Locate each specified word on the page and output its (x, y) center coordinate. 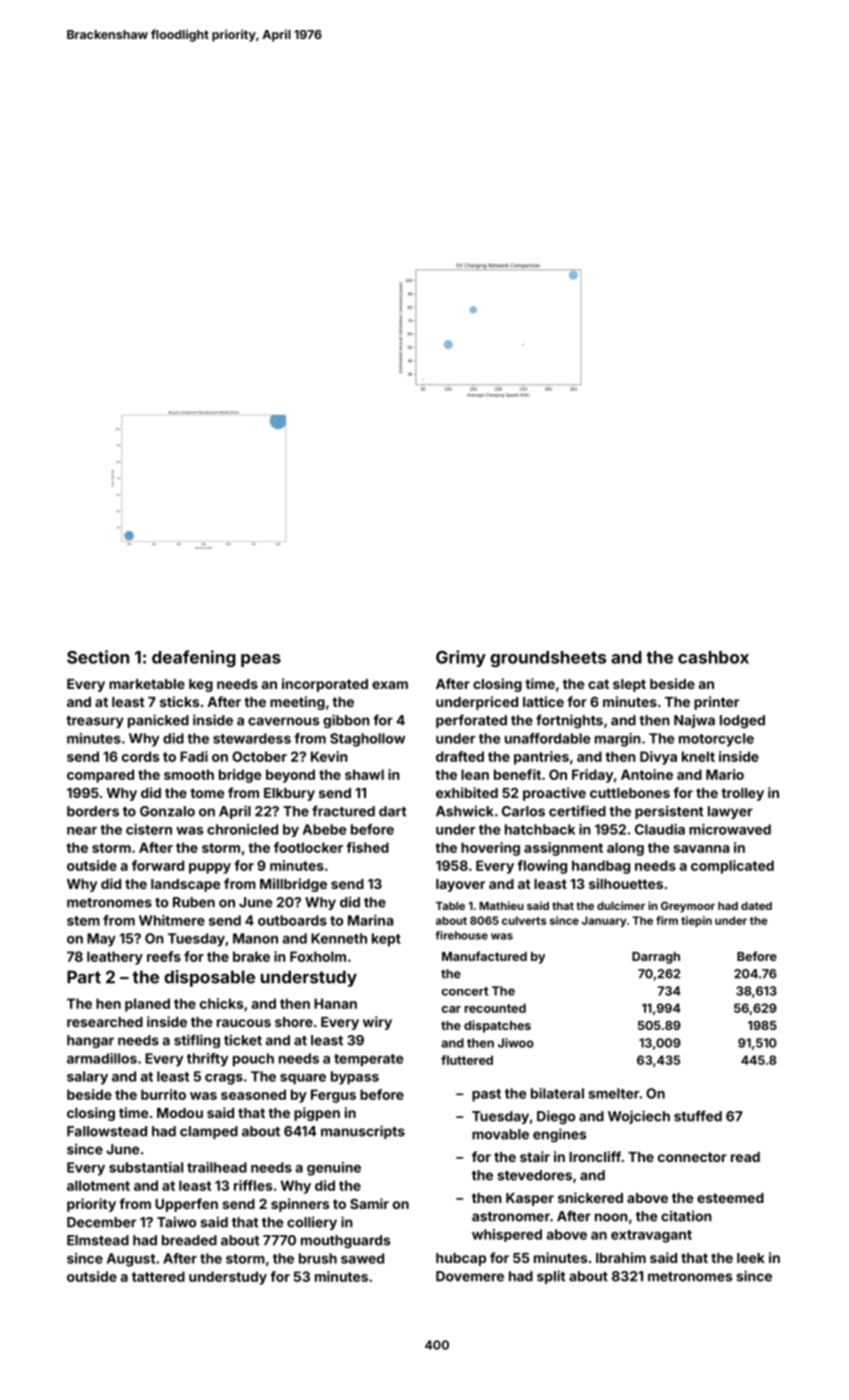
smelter (614, 1093)
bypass (355, 1078)
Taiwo (176, 1222)
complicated (732, 867)
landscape (185, 885)
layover (460, 885)
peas (261, 660)
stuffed (698, 1116)
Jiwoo (516, 1043)
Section (98, 657)
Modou (180, 1113)
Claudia (660, 829)
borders (93, 811)
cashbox (713, 657)
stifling (197, 1041)
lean (475, 774)
